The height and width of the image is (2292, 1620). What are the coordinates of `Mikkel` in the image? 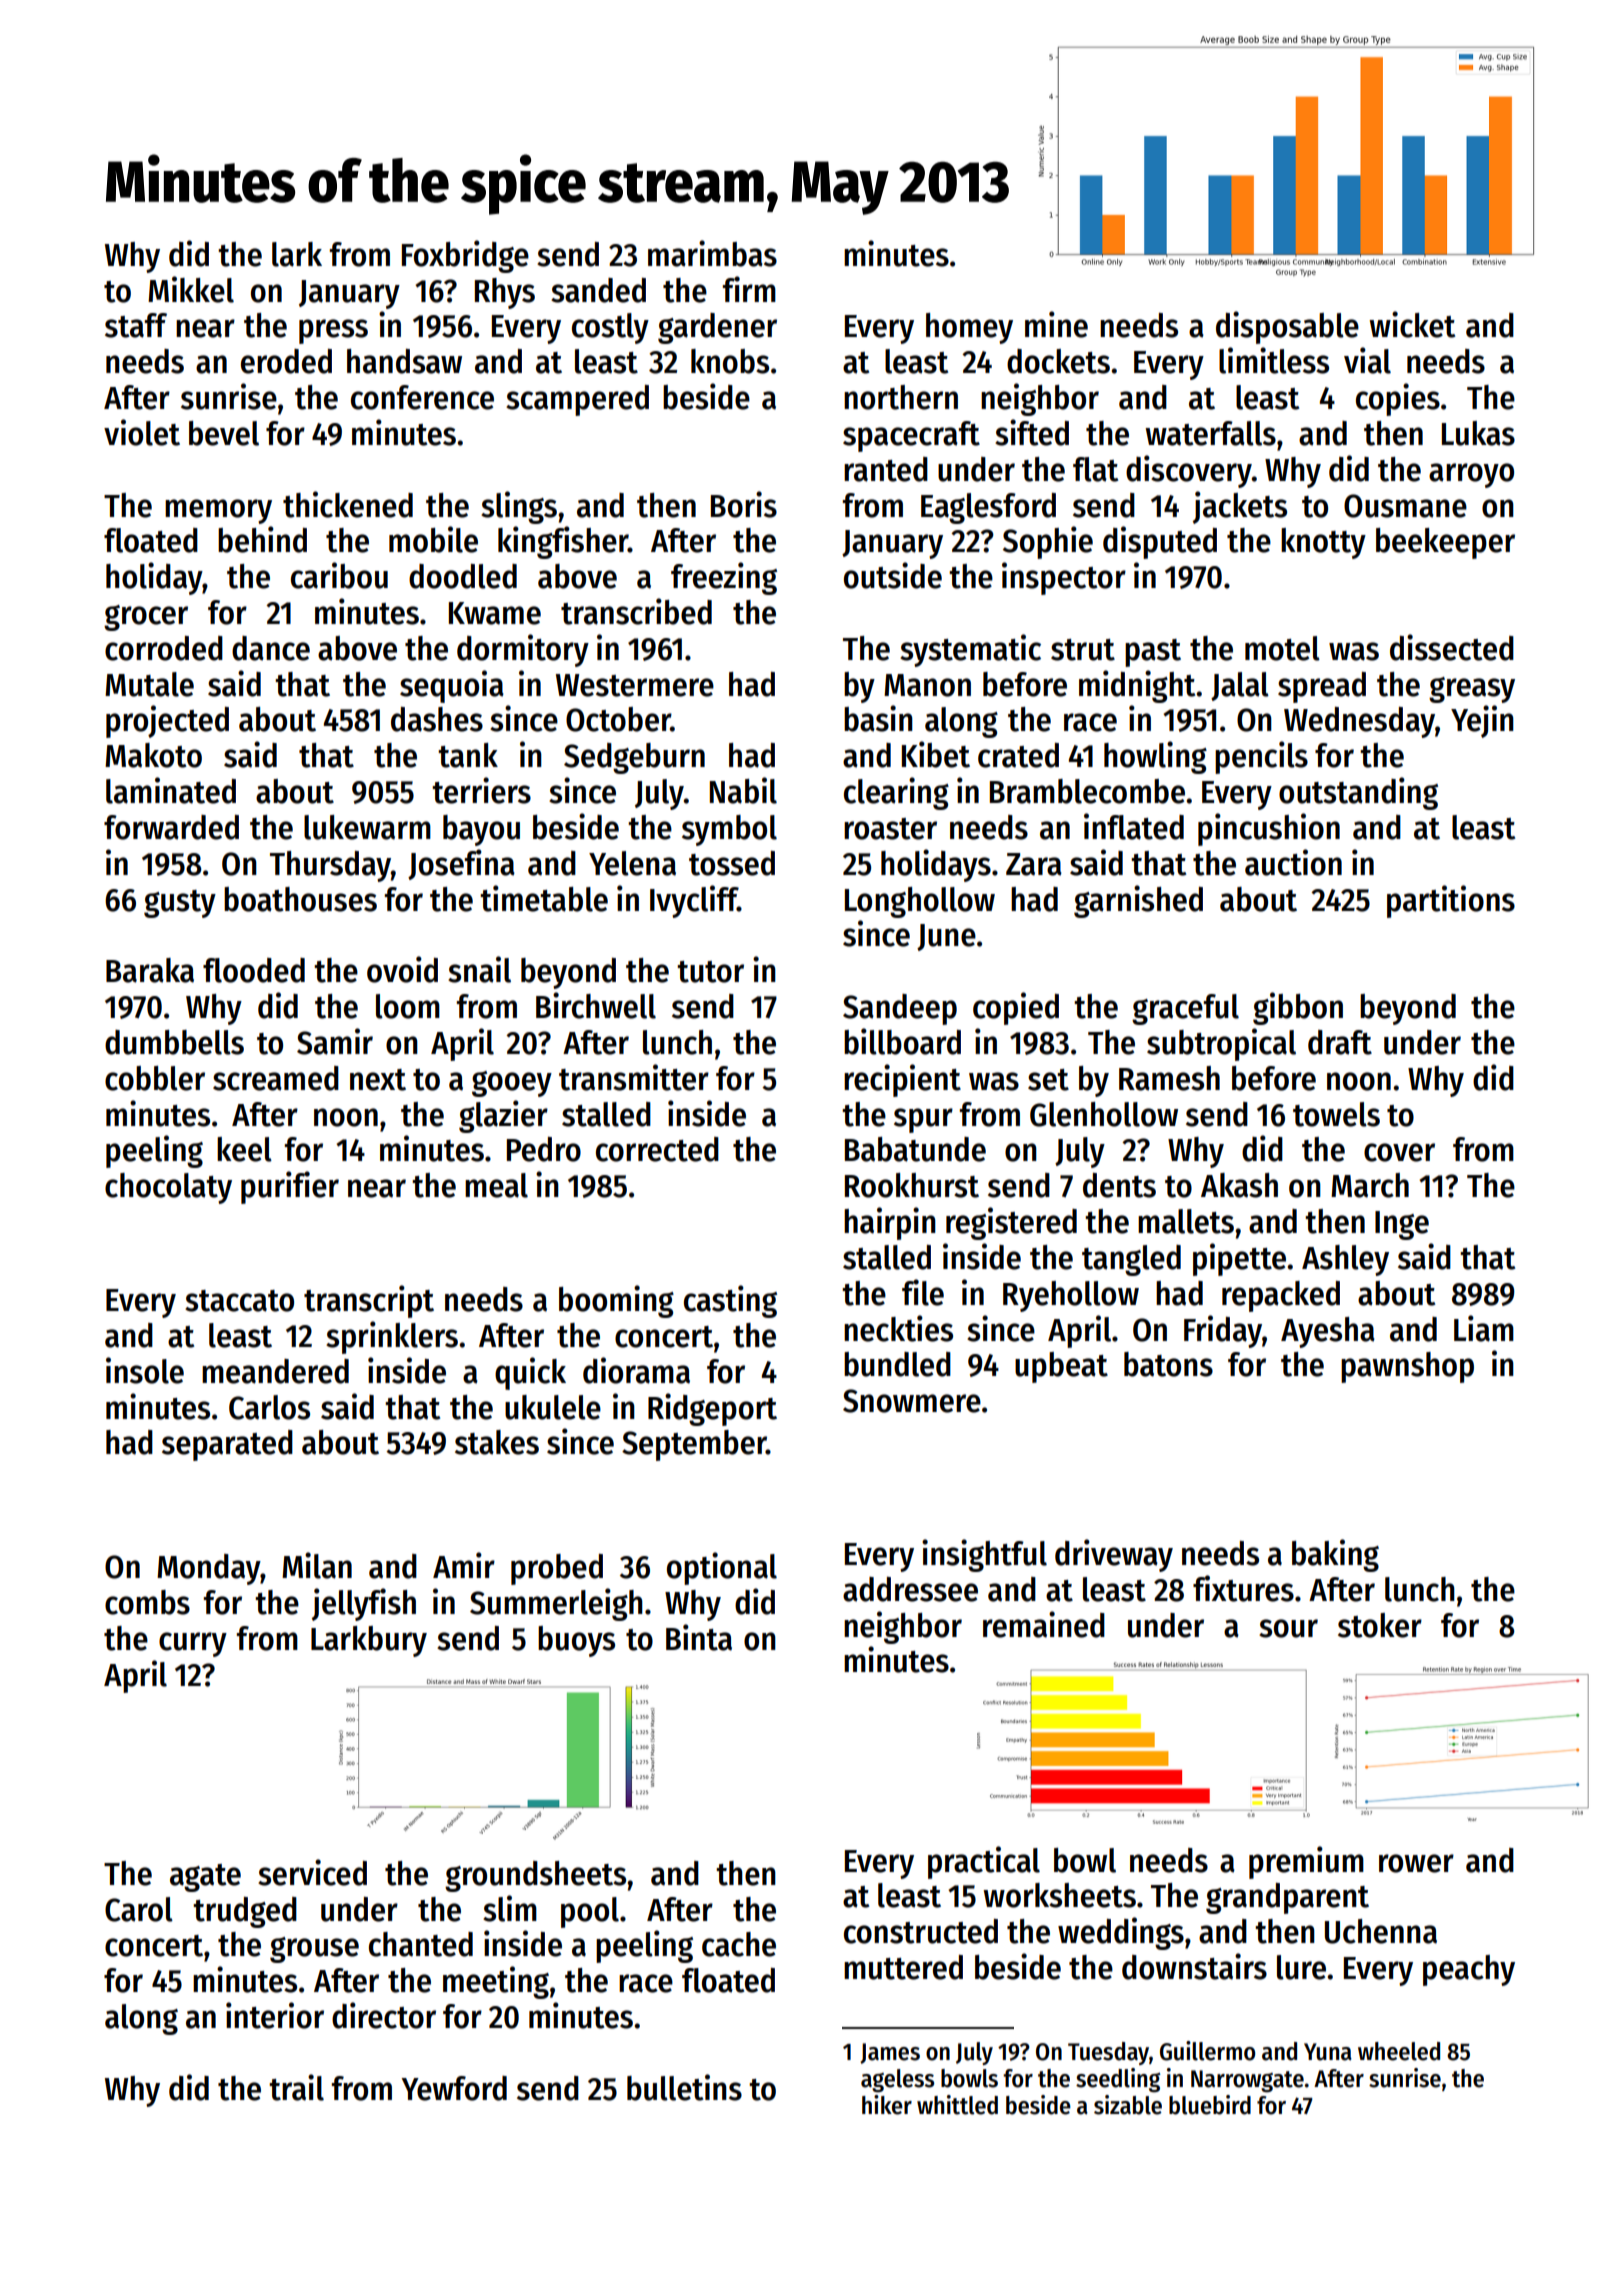 It's located at (191, 289).
